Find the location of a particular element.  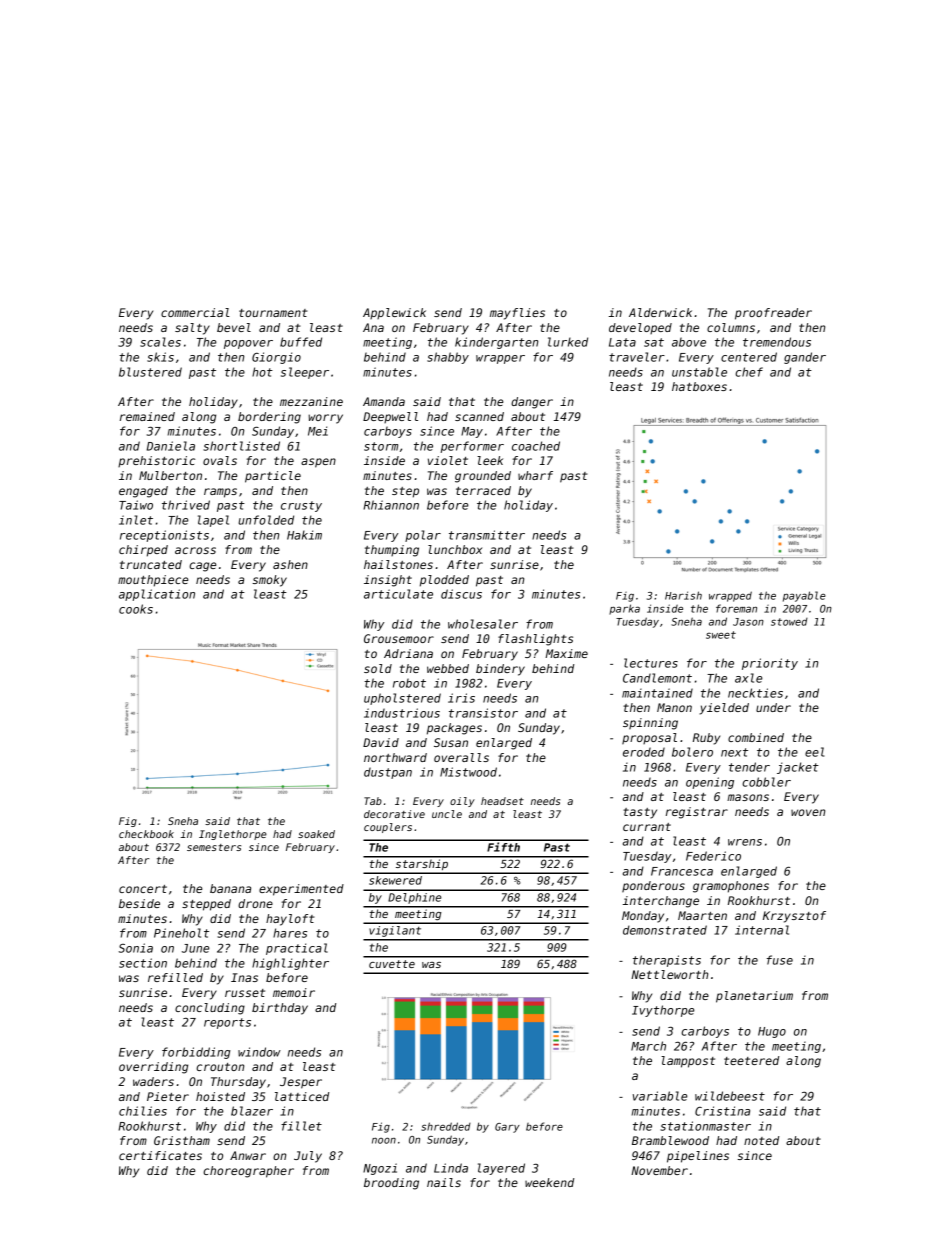

certificates is located at coordinates (160, 1155).
